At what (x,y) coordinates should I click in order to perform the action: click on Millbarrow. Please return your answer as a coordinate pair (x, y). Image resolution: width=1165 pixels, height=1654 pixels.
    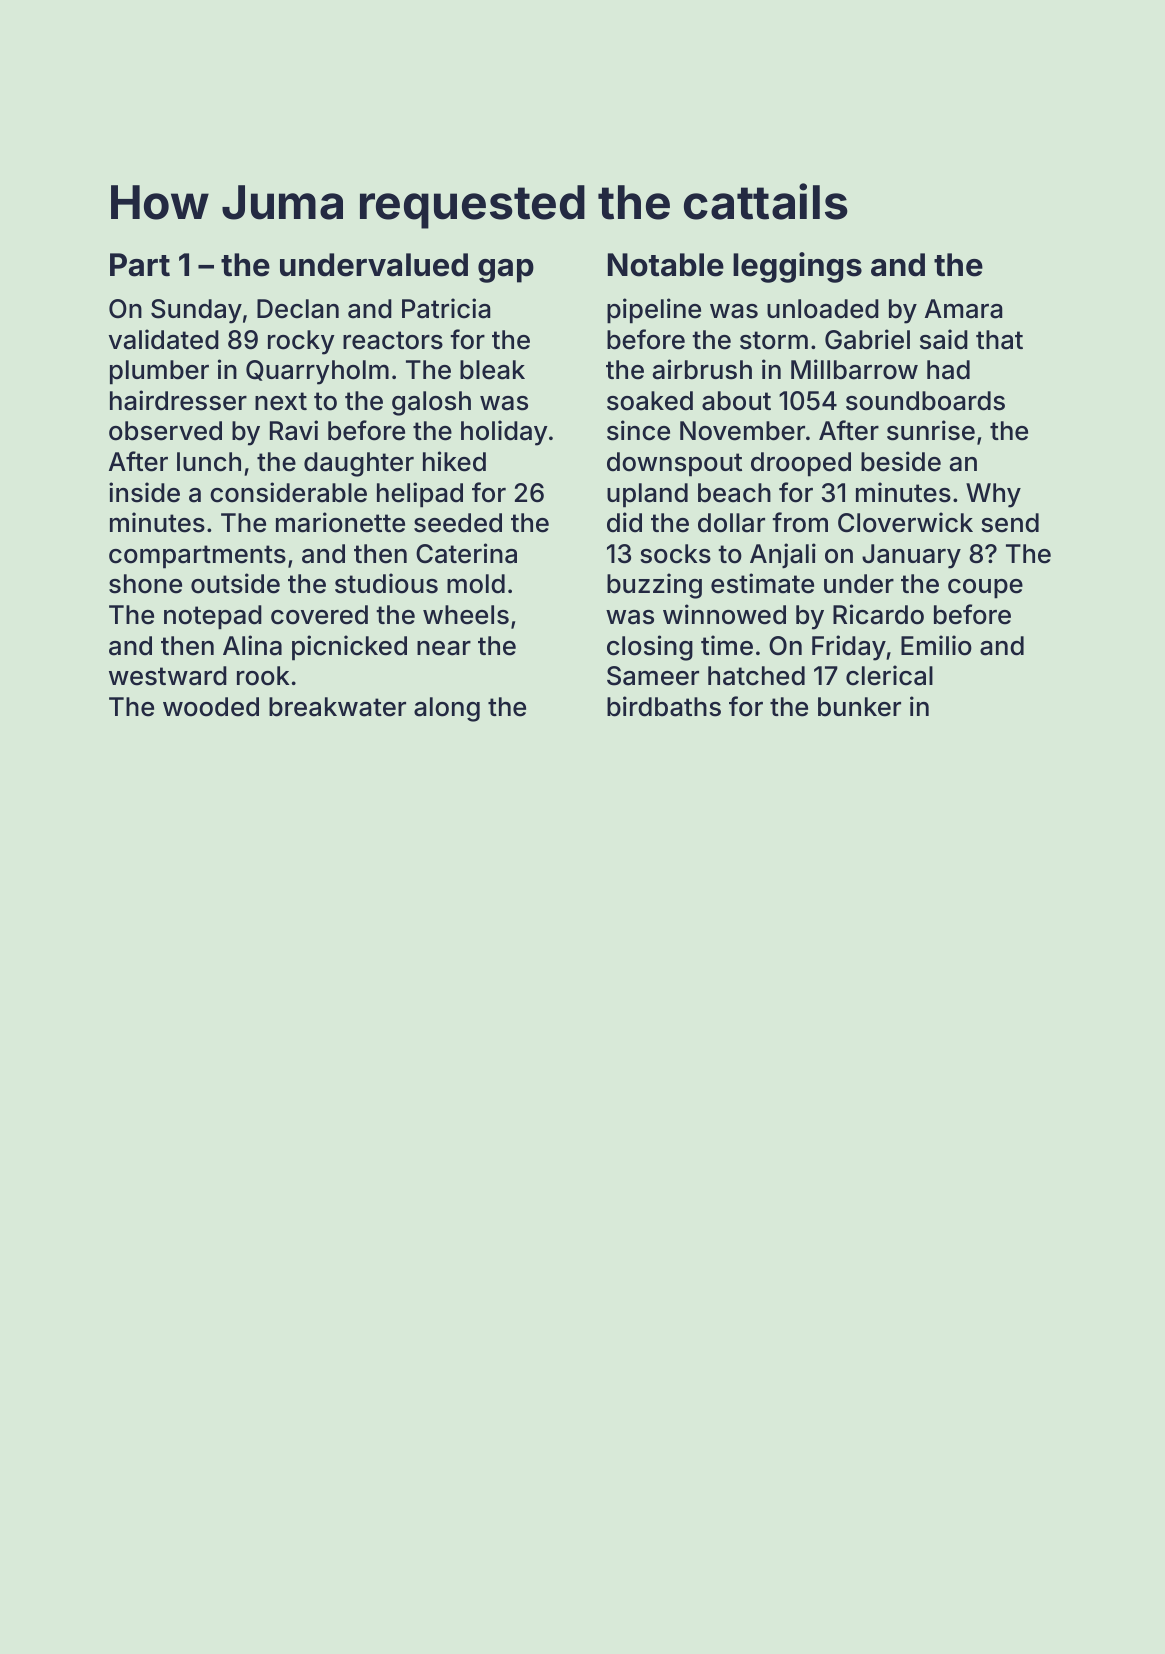
    Looking at the image, I should click on (854, 369).
